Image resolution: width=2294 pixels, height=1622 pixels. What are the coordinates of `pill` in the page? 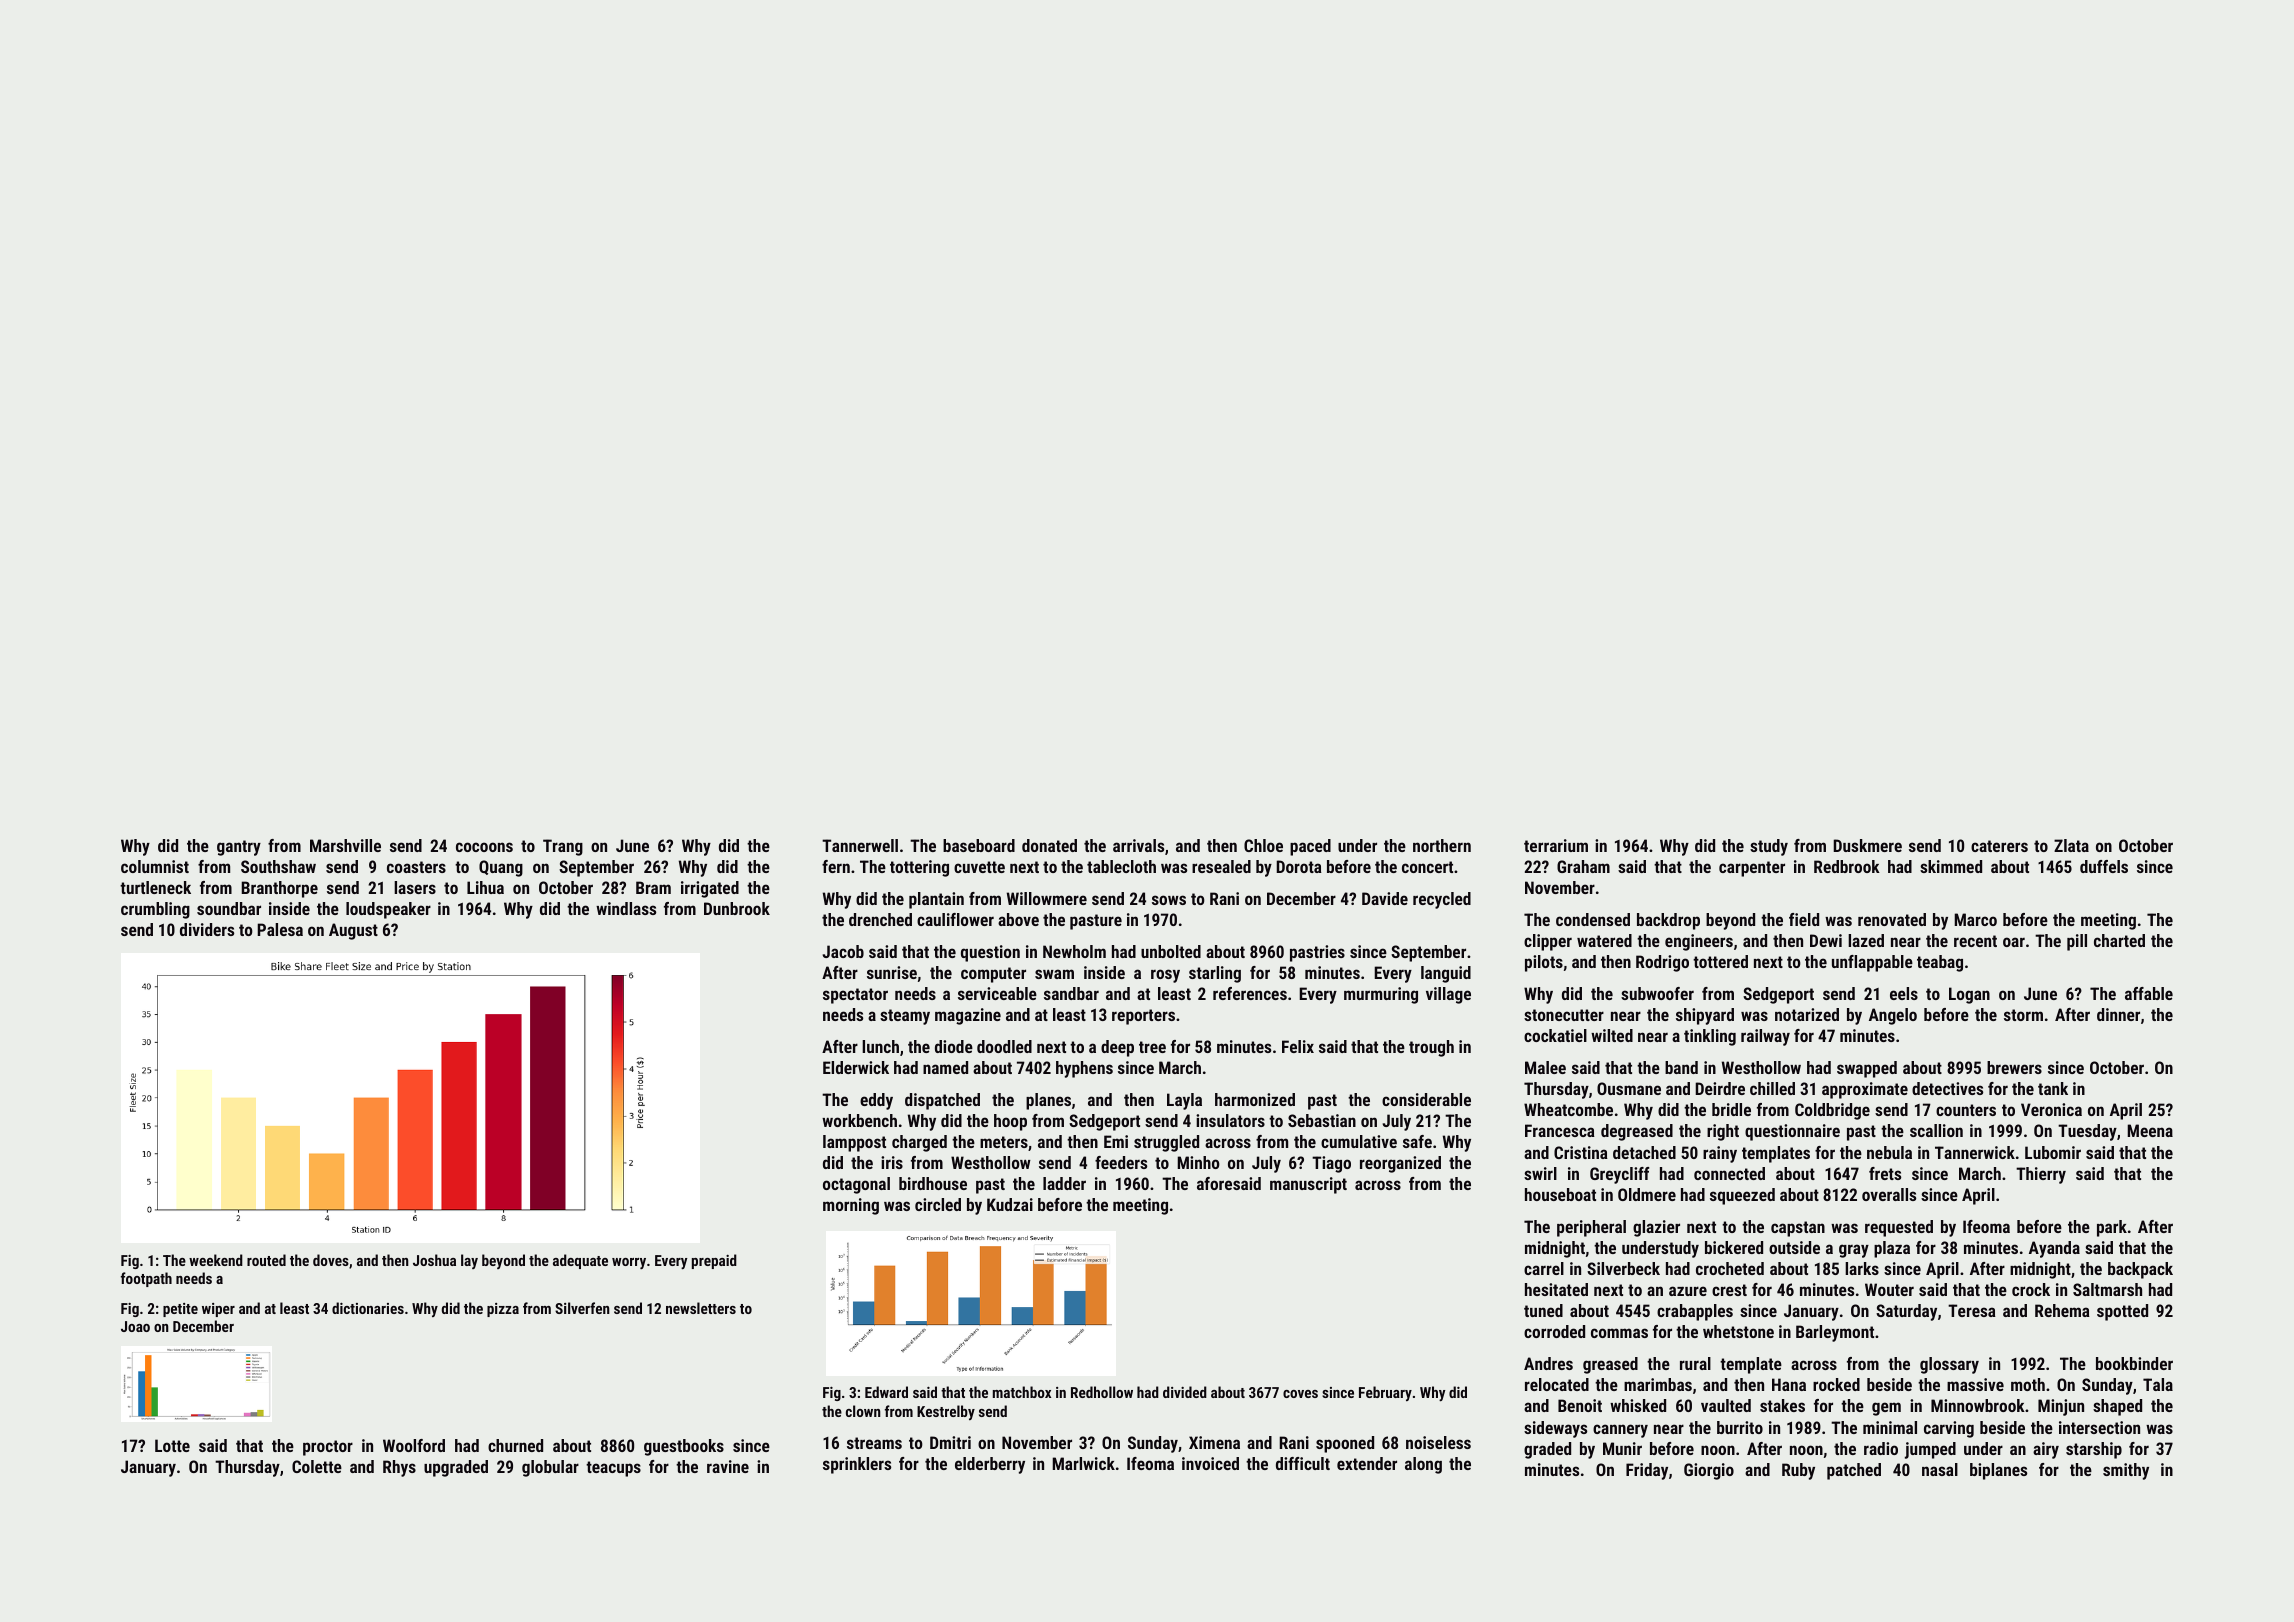 It's located at (2077, 942).
